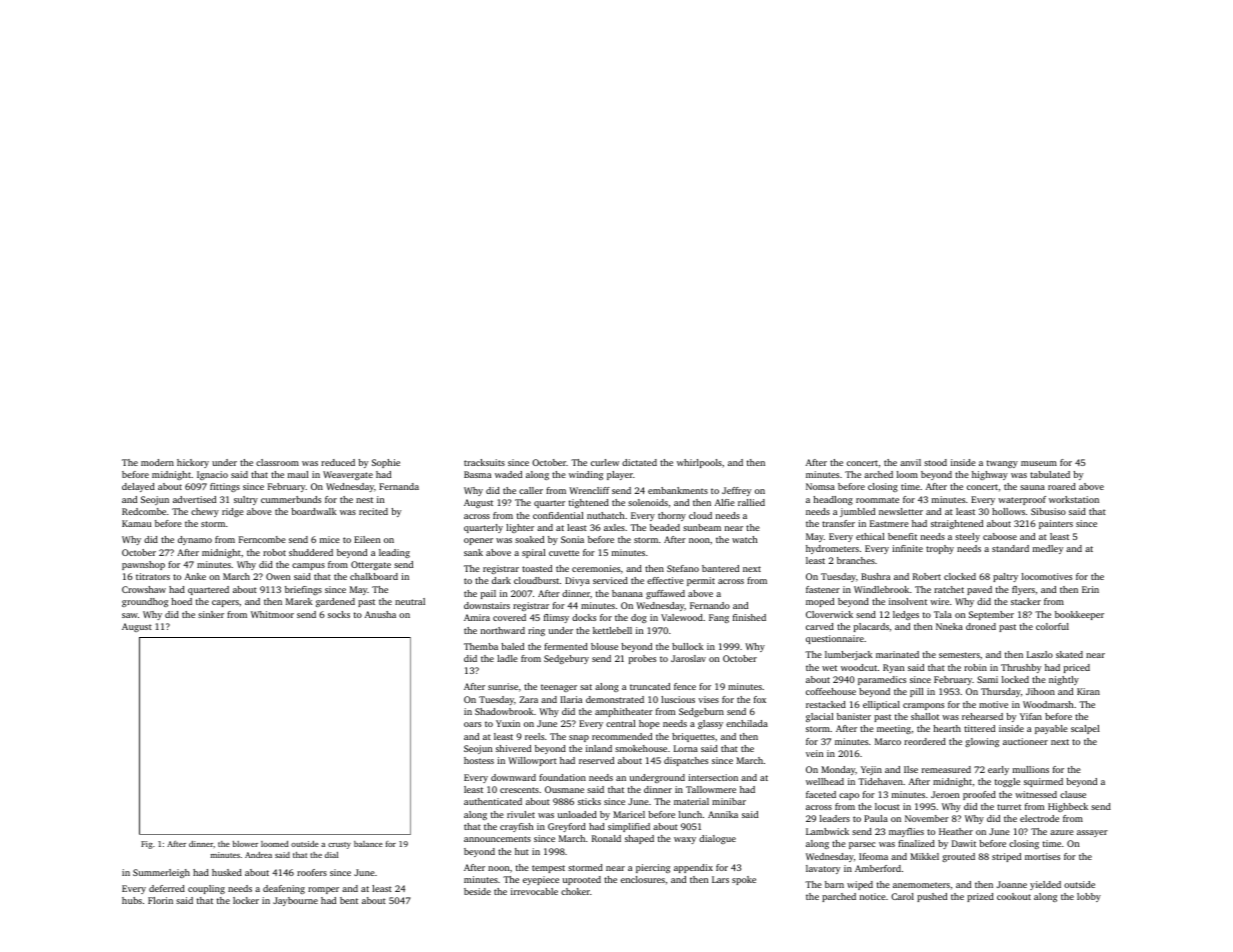  I want to click on capers, so click(225, 603).
